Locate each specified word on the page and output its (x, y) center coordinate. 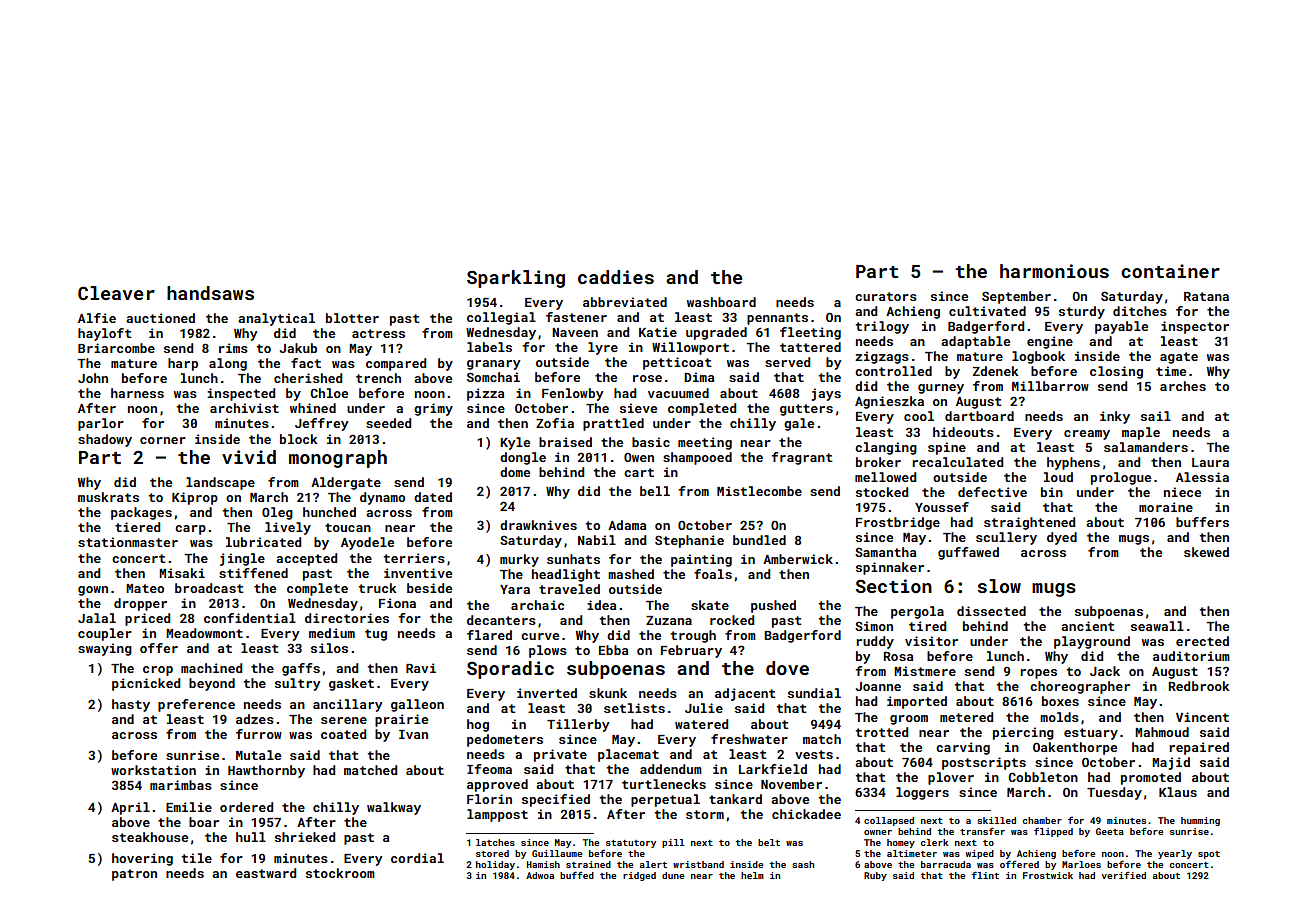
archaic (537, 605)
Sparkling (516, 279)
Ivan (413, 734)
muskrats (108, 497)
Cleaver (116, 293)
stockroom (340, 873)
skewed (1206, 552)
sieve (638, 408)
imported (917, 702)
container (1170, 271)
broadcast (209, 588)
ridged (639, 876)
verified (1124, 875)
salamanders (1146, 447)
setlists (634, 708)
